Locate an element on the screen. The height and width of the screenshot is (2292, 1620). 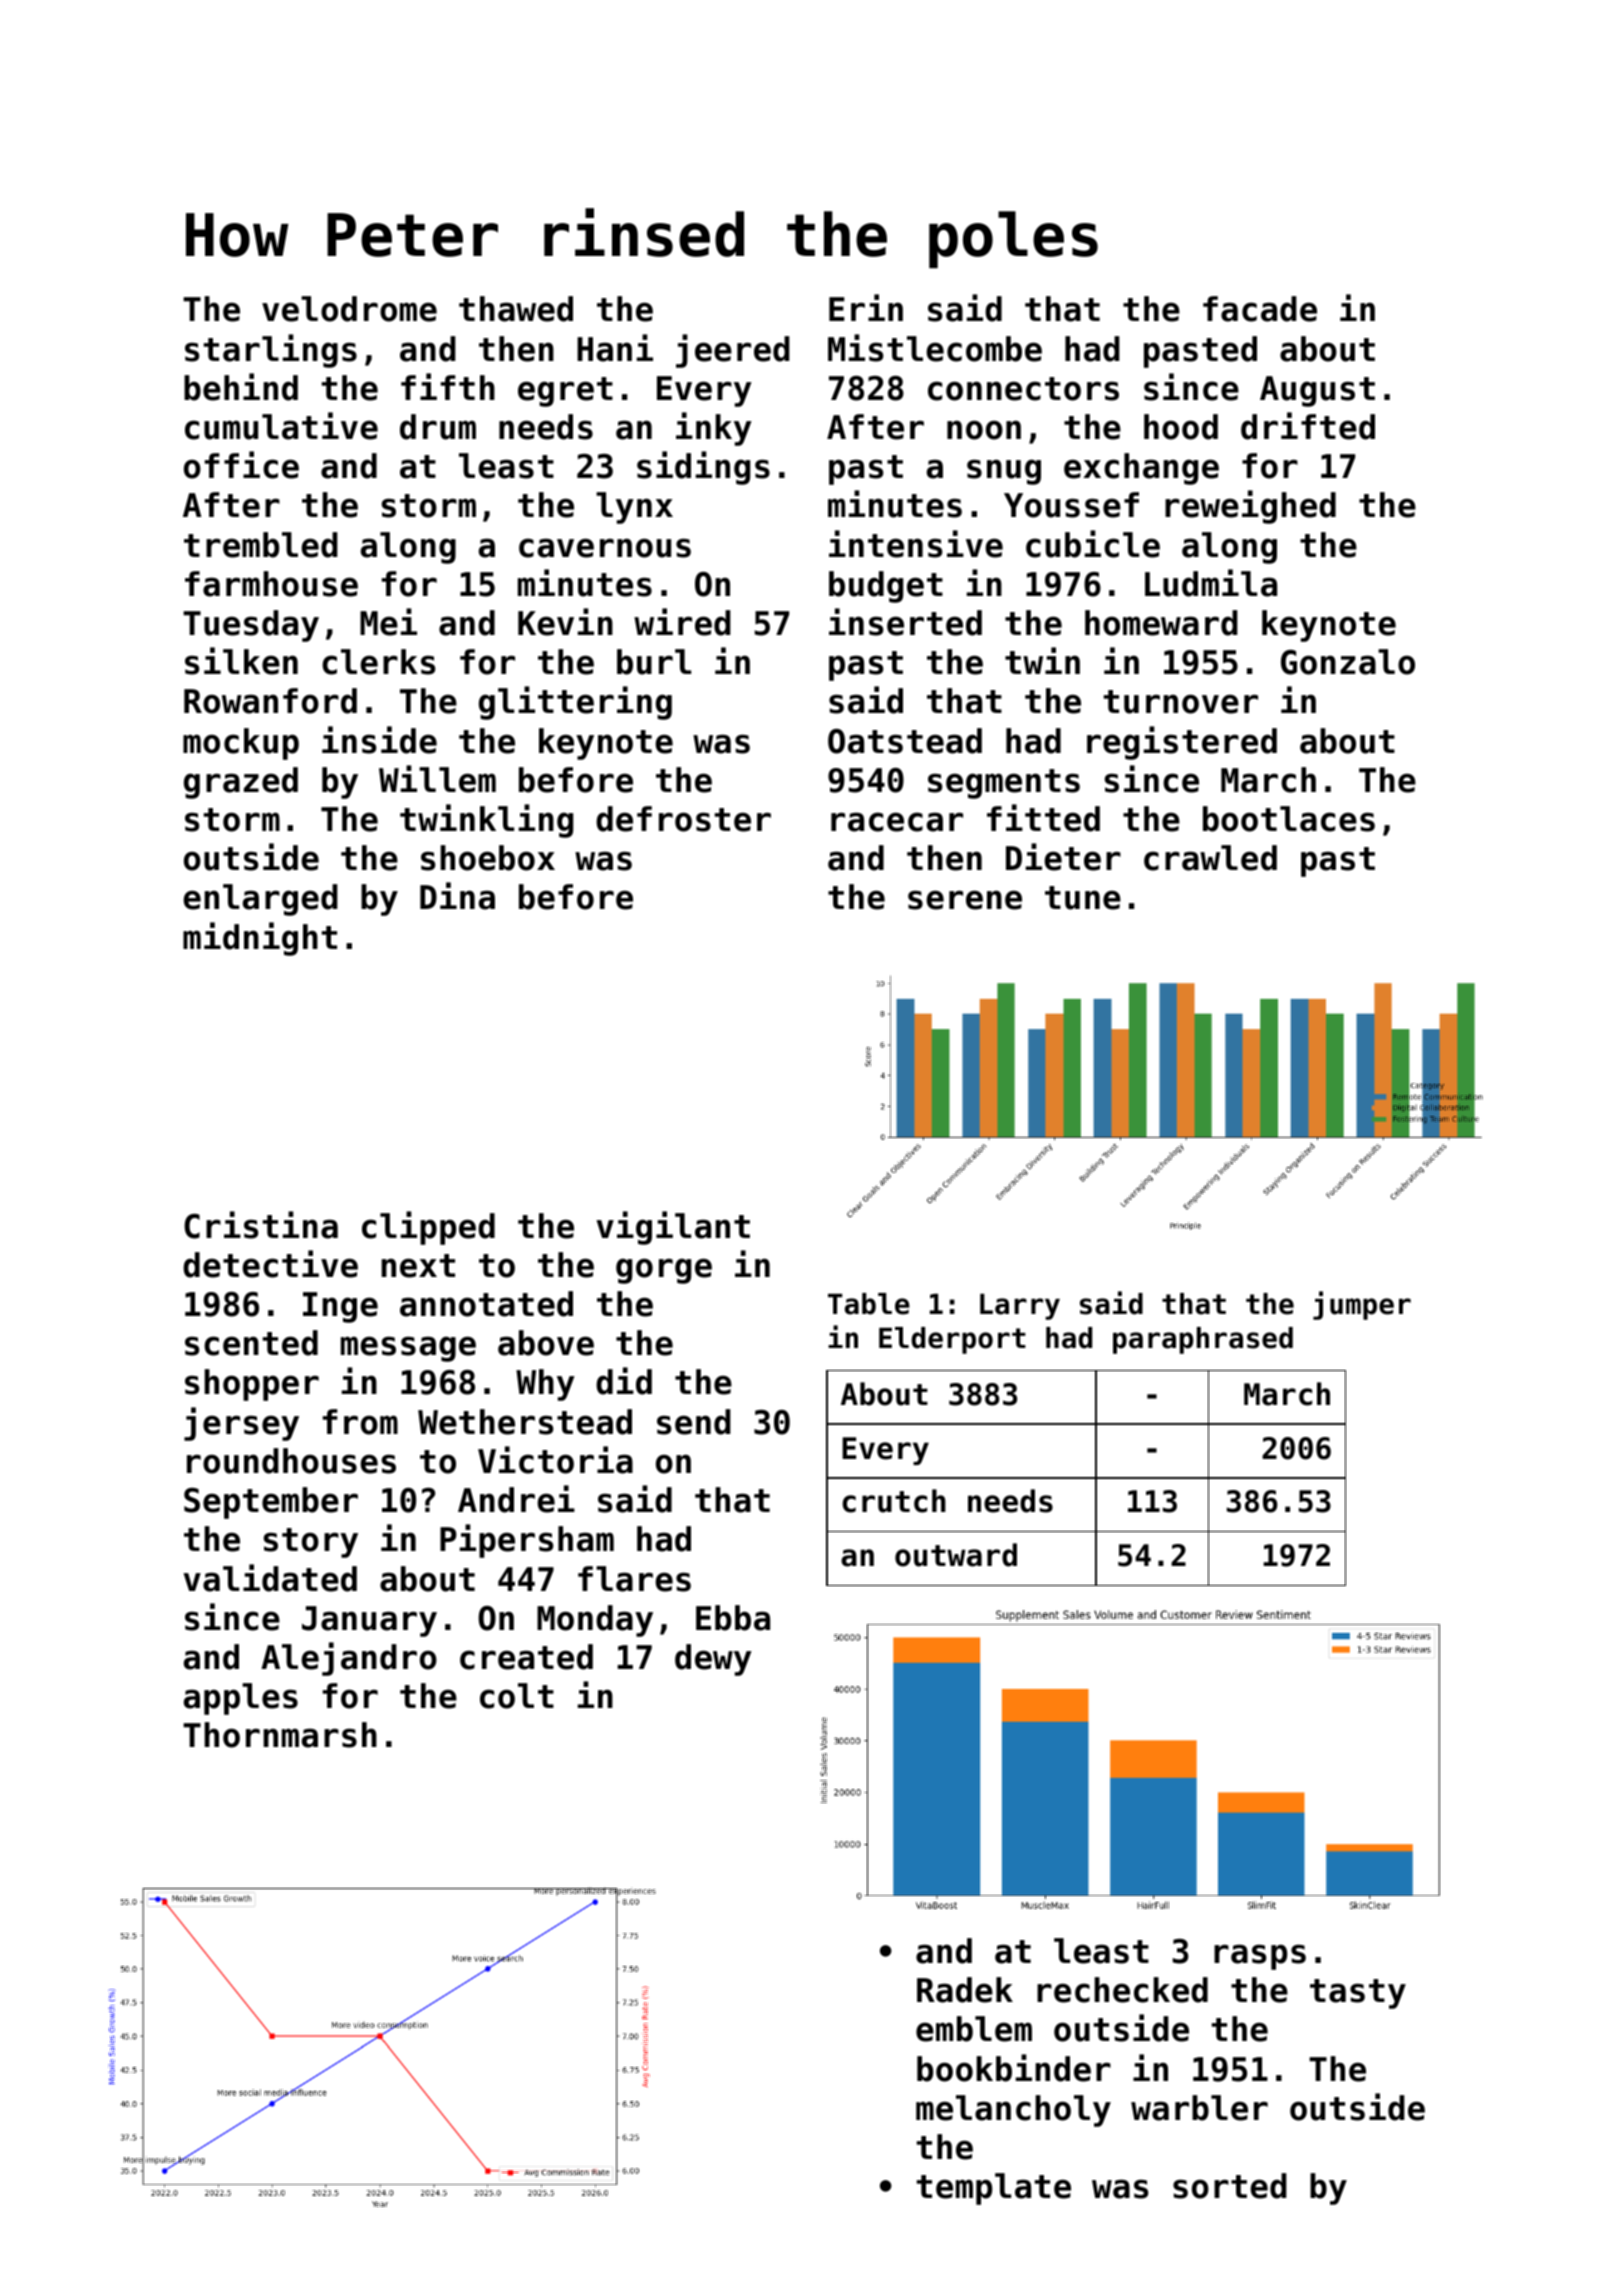
paraphrased is located at coordinates (1203, 1340).
